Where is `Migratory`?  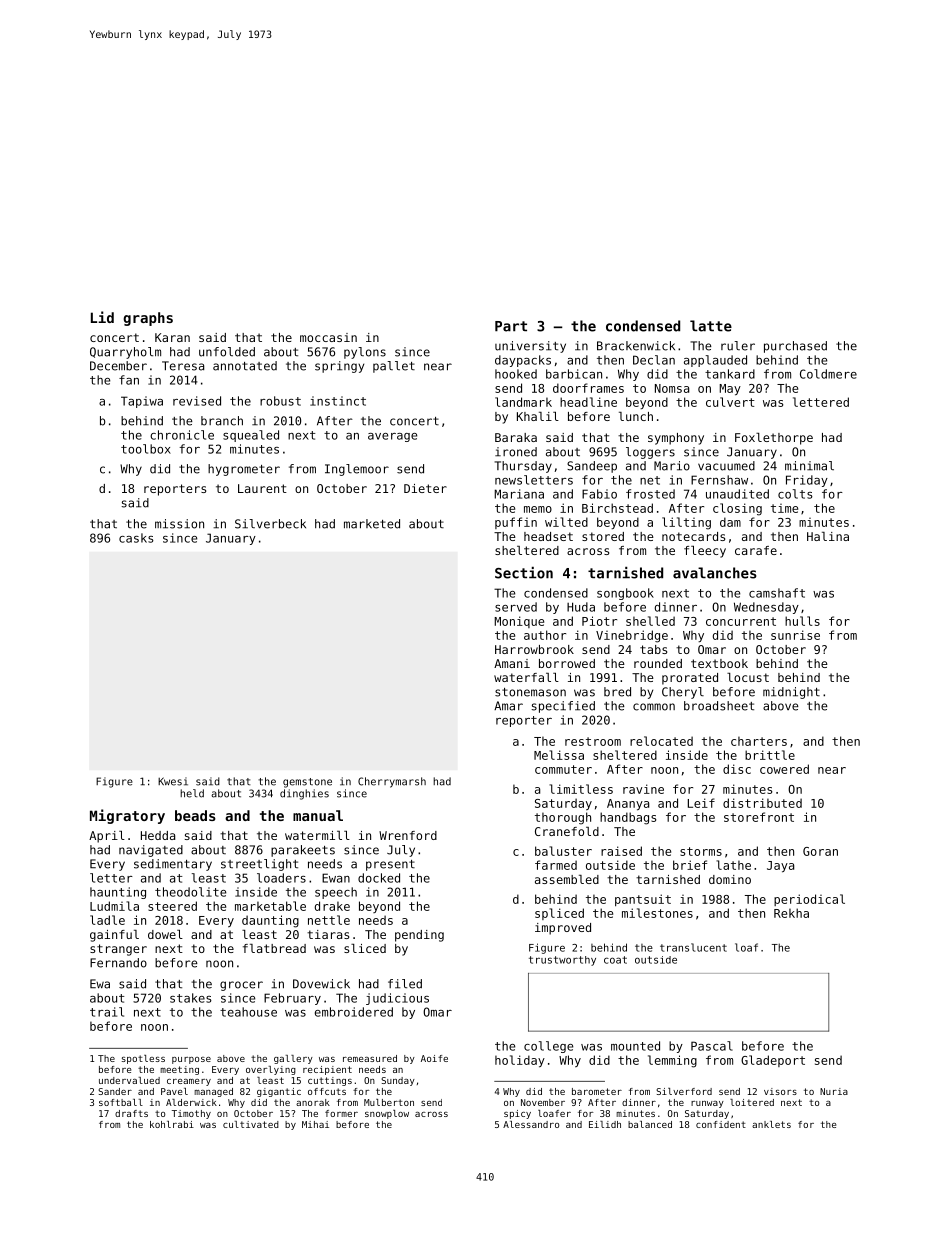
Migratory is located at coordinates (127, 816).
